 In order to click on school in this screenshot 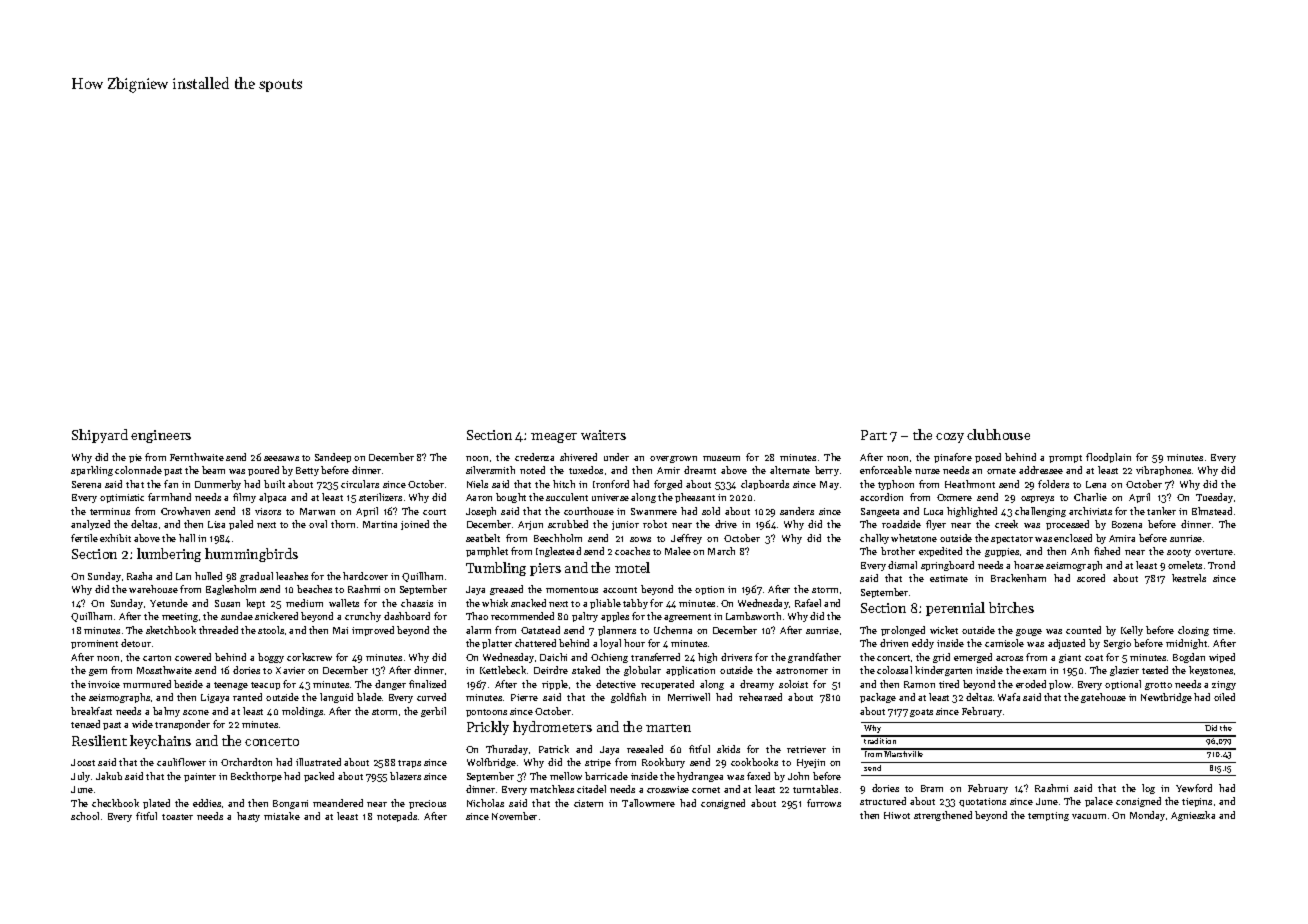, I will do `click(85, 816)`.
